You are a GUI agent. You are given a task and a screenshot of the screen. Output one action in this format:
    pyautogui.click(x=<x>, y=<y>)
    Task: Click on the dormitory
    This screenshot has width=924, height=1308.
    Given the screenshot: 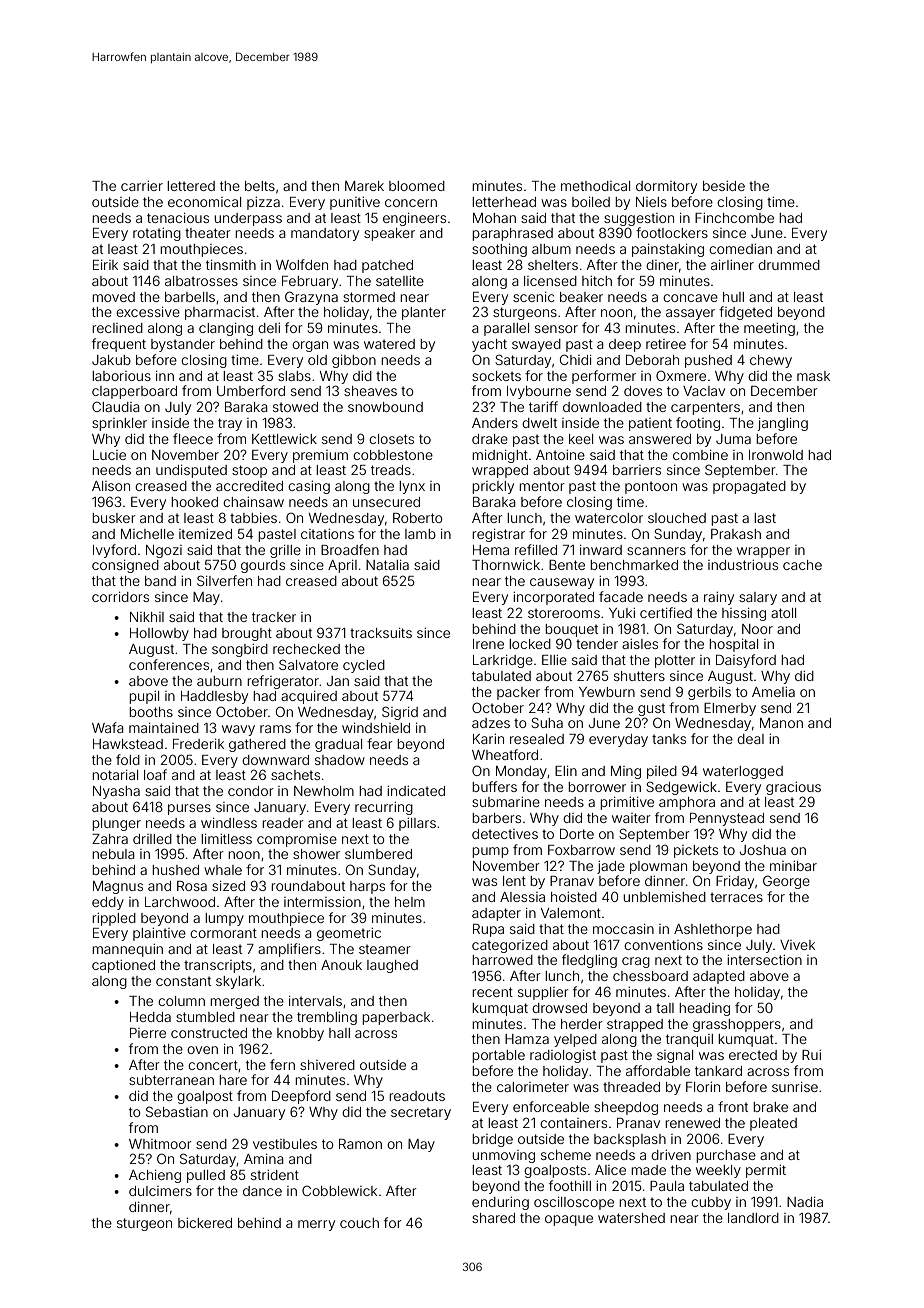 What is the action you would take?
    pyautogui.click(x=666, y=187)
